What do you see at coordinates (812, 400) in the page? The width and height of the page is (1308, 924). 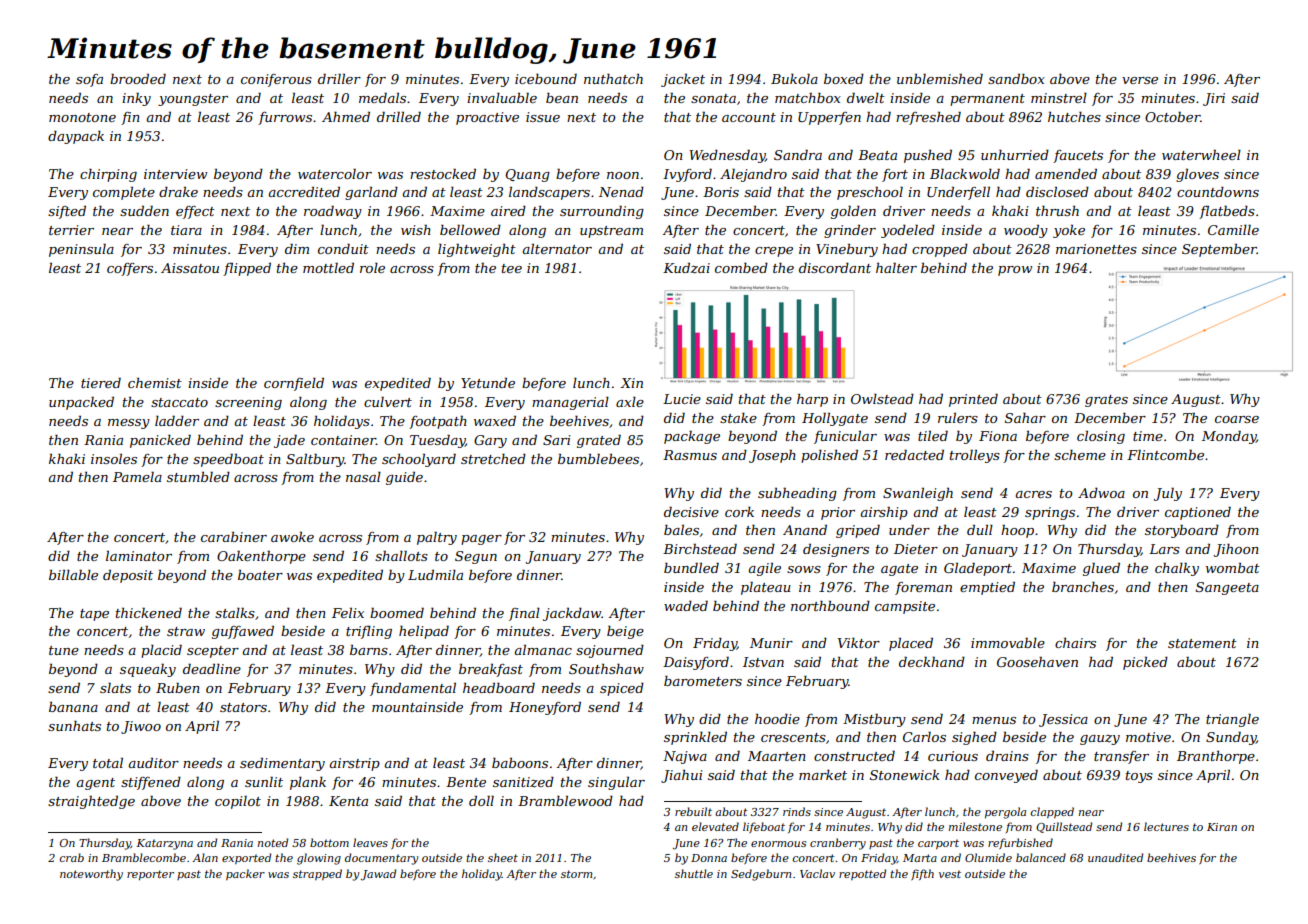 I see `harp` at bounding box center [812, 400].
